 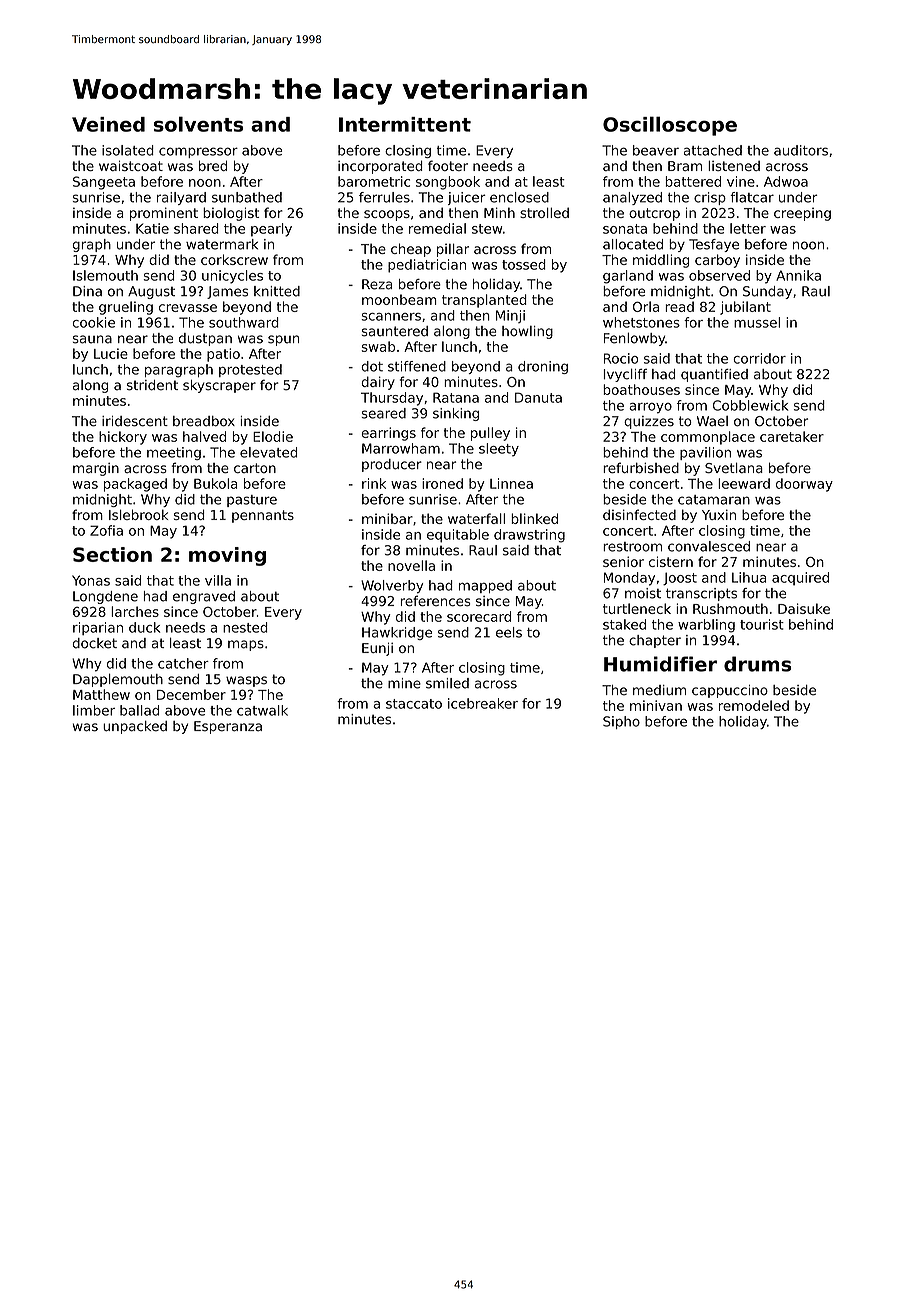 I want to click on corridor, so click(x=759, y=358).
